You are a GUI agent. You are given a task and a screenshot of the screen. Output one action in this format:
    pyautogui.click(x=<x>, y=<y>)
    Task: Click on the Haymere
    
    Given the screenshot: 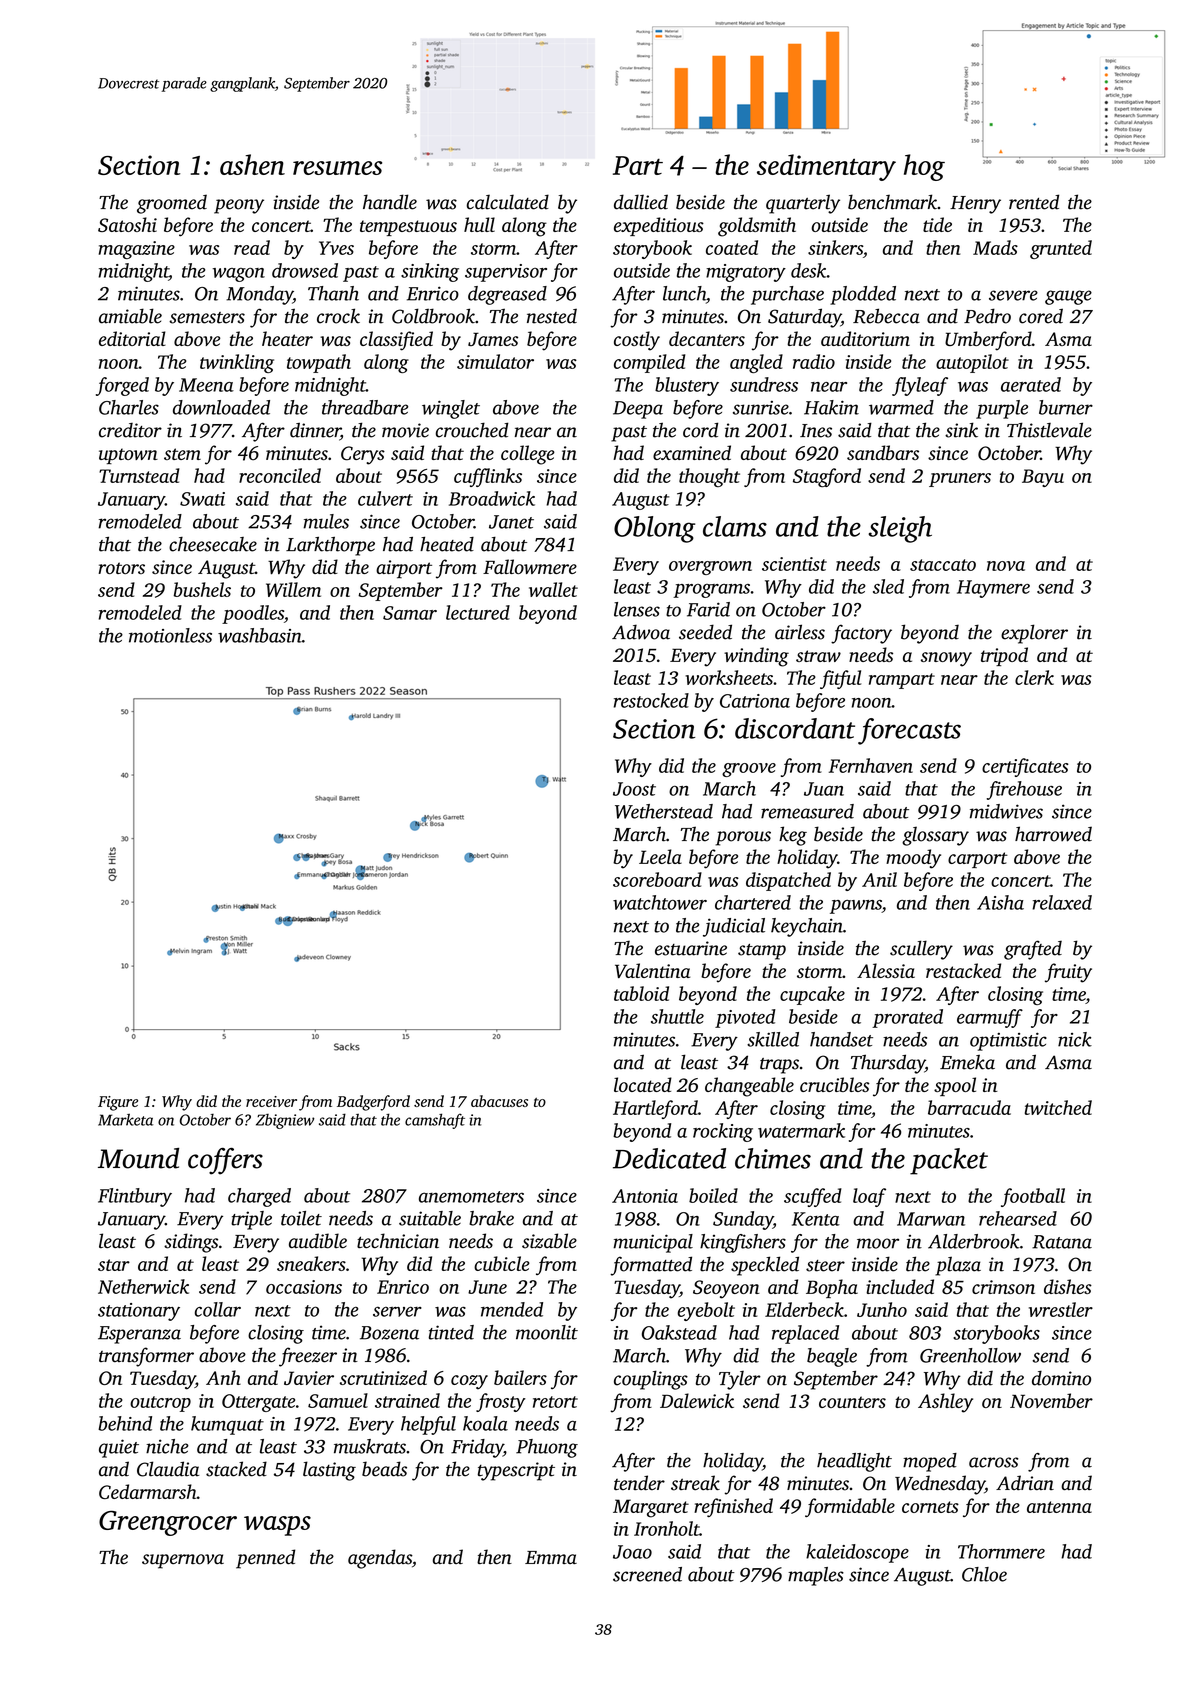 What is the action you would take?
    pyautogui.click(x=993, y=589)
